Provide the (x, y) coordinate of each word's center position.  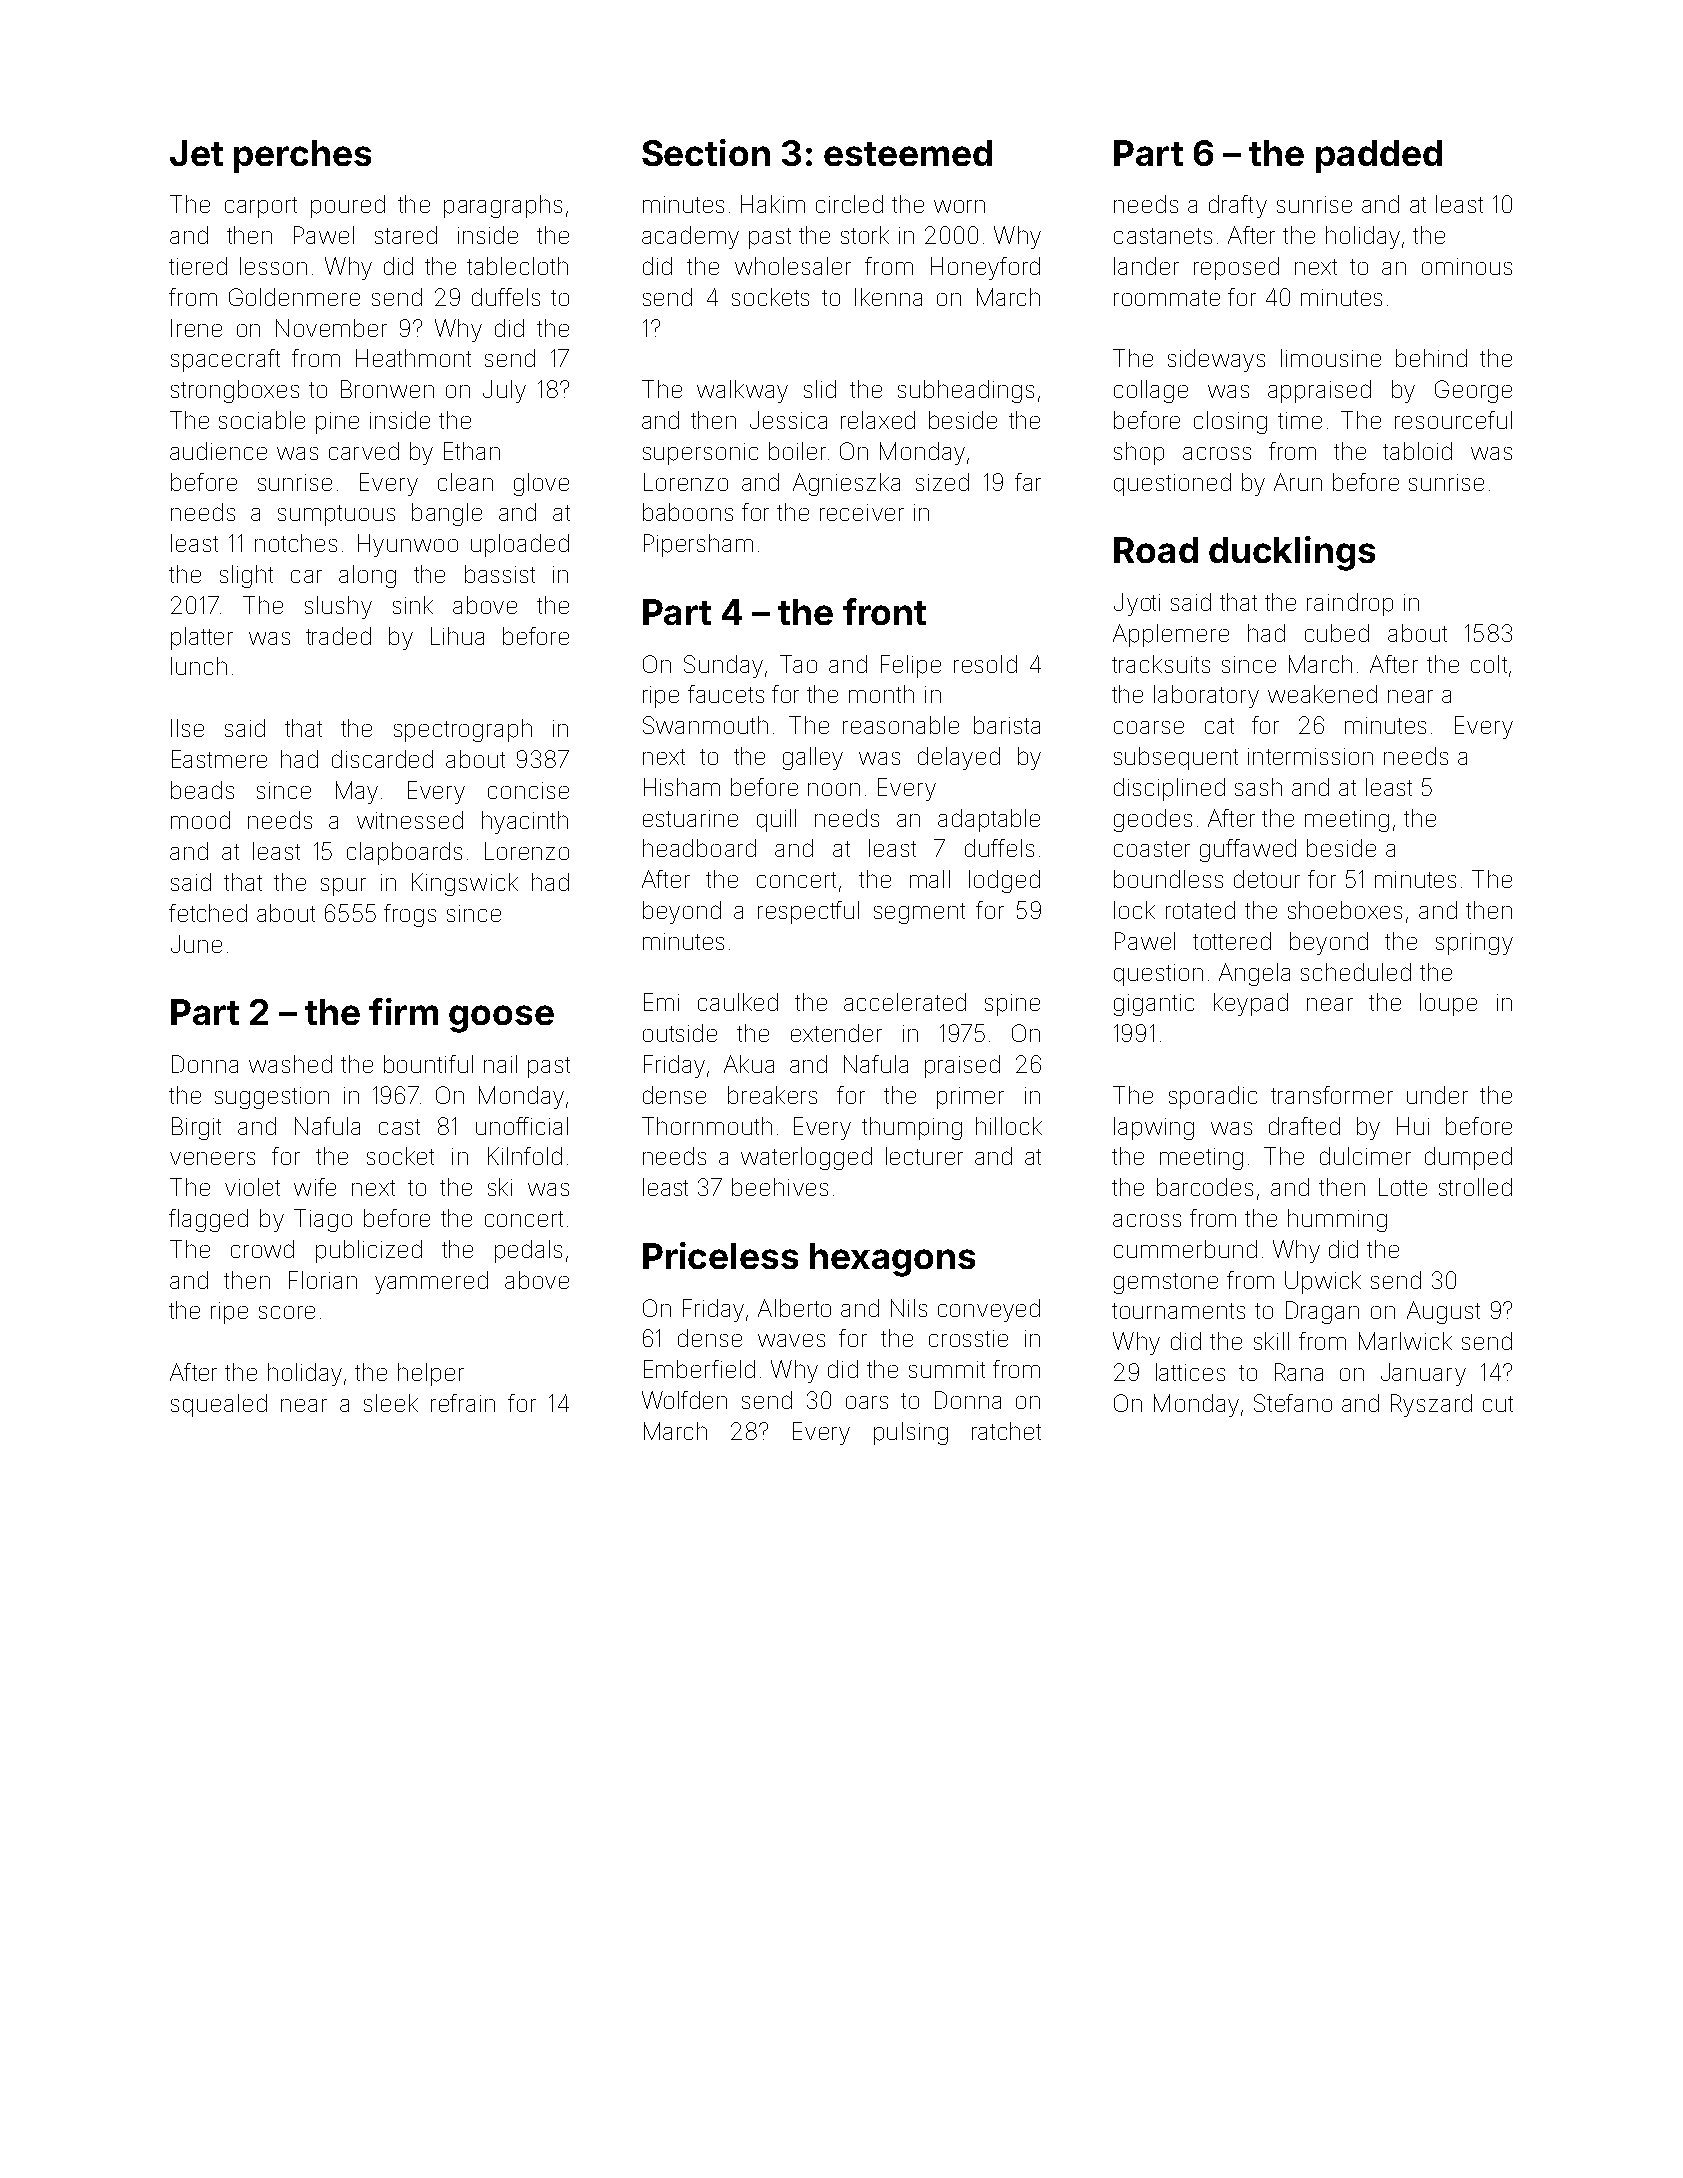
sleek (391, 1403)
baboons (688, 512)
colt (1489, 664)
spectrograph (463, 730)
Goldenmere (294, 297)
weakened (1322, 694)
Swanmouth (705, 725)
